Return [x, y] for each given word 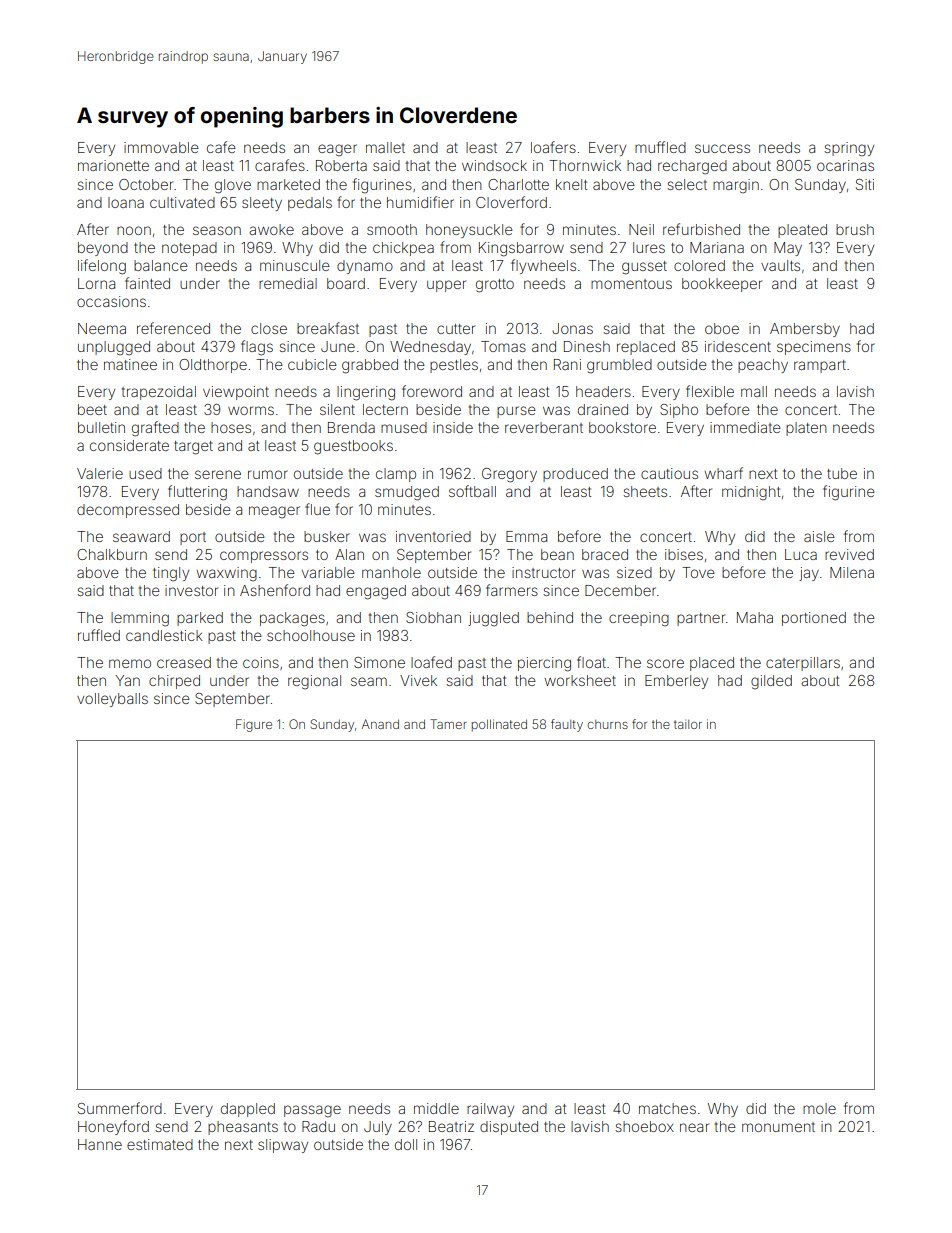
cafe [221, 147]
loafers [553, 147]
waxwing [227, 574]
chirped [174, 682]
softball [472, 491]
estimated [160, 1144]
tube [842, 473]
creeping [639, 619]
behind [550, 617]
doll [406, 1144]
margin [736, 186]
